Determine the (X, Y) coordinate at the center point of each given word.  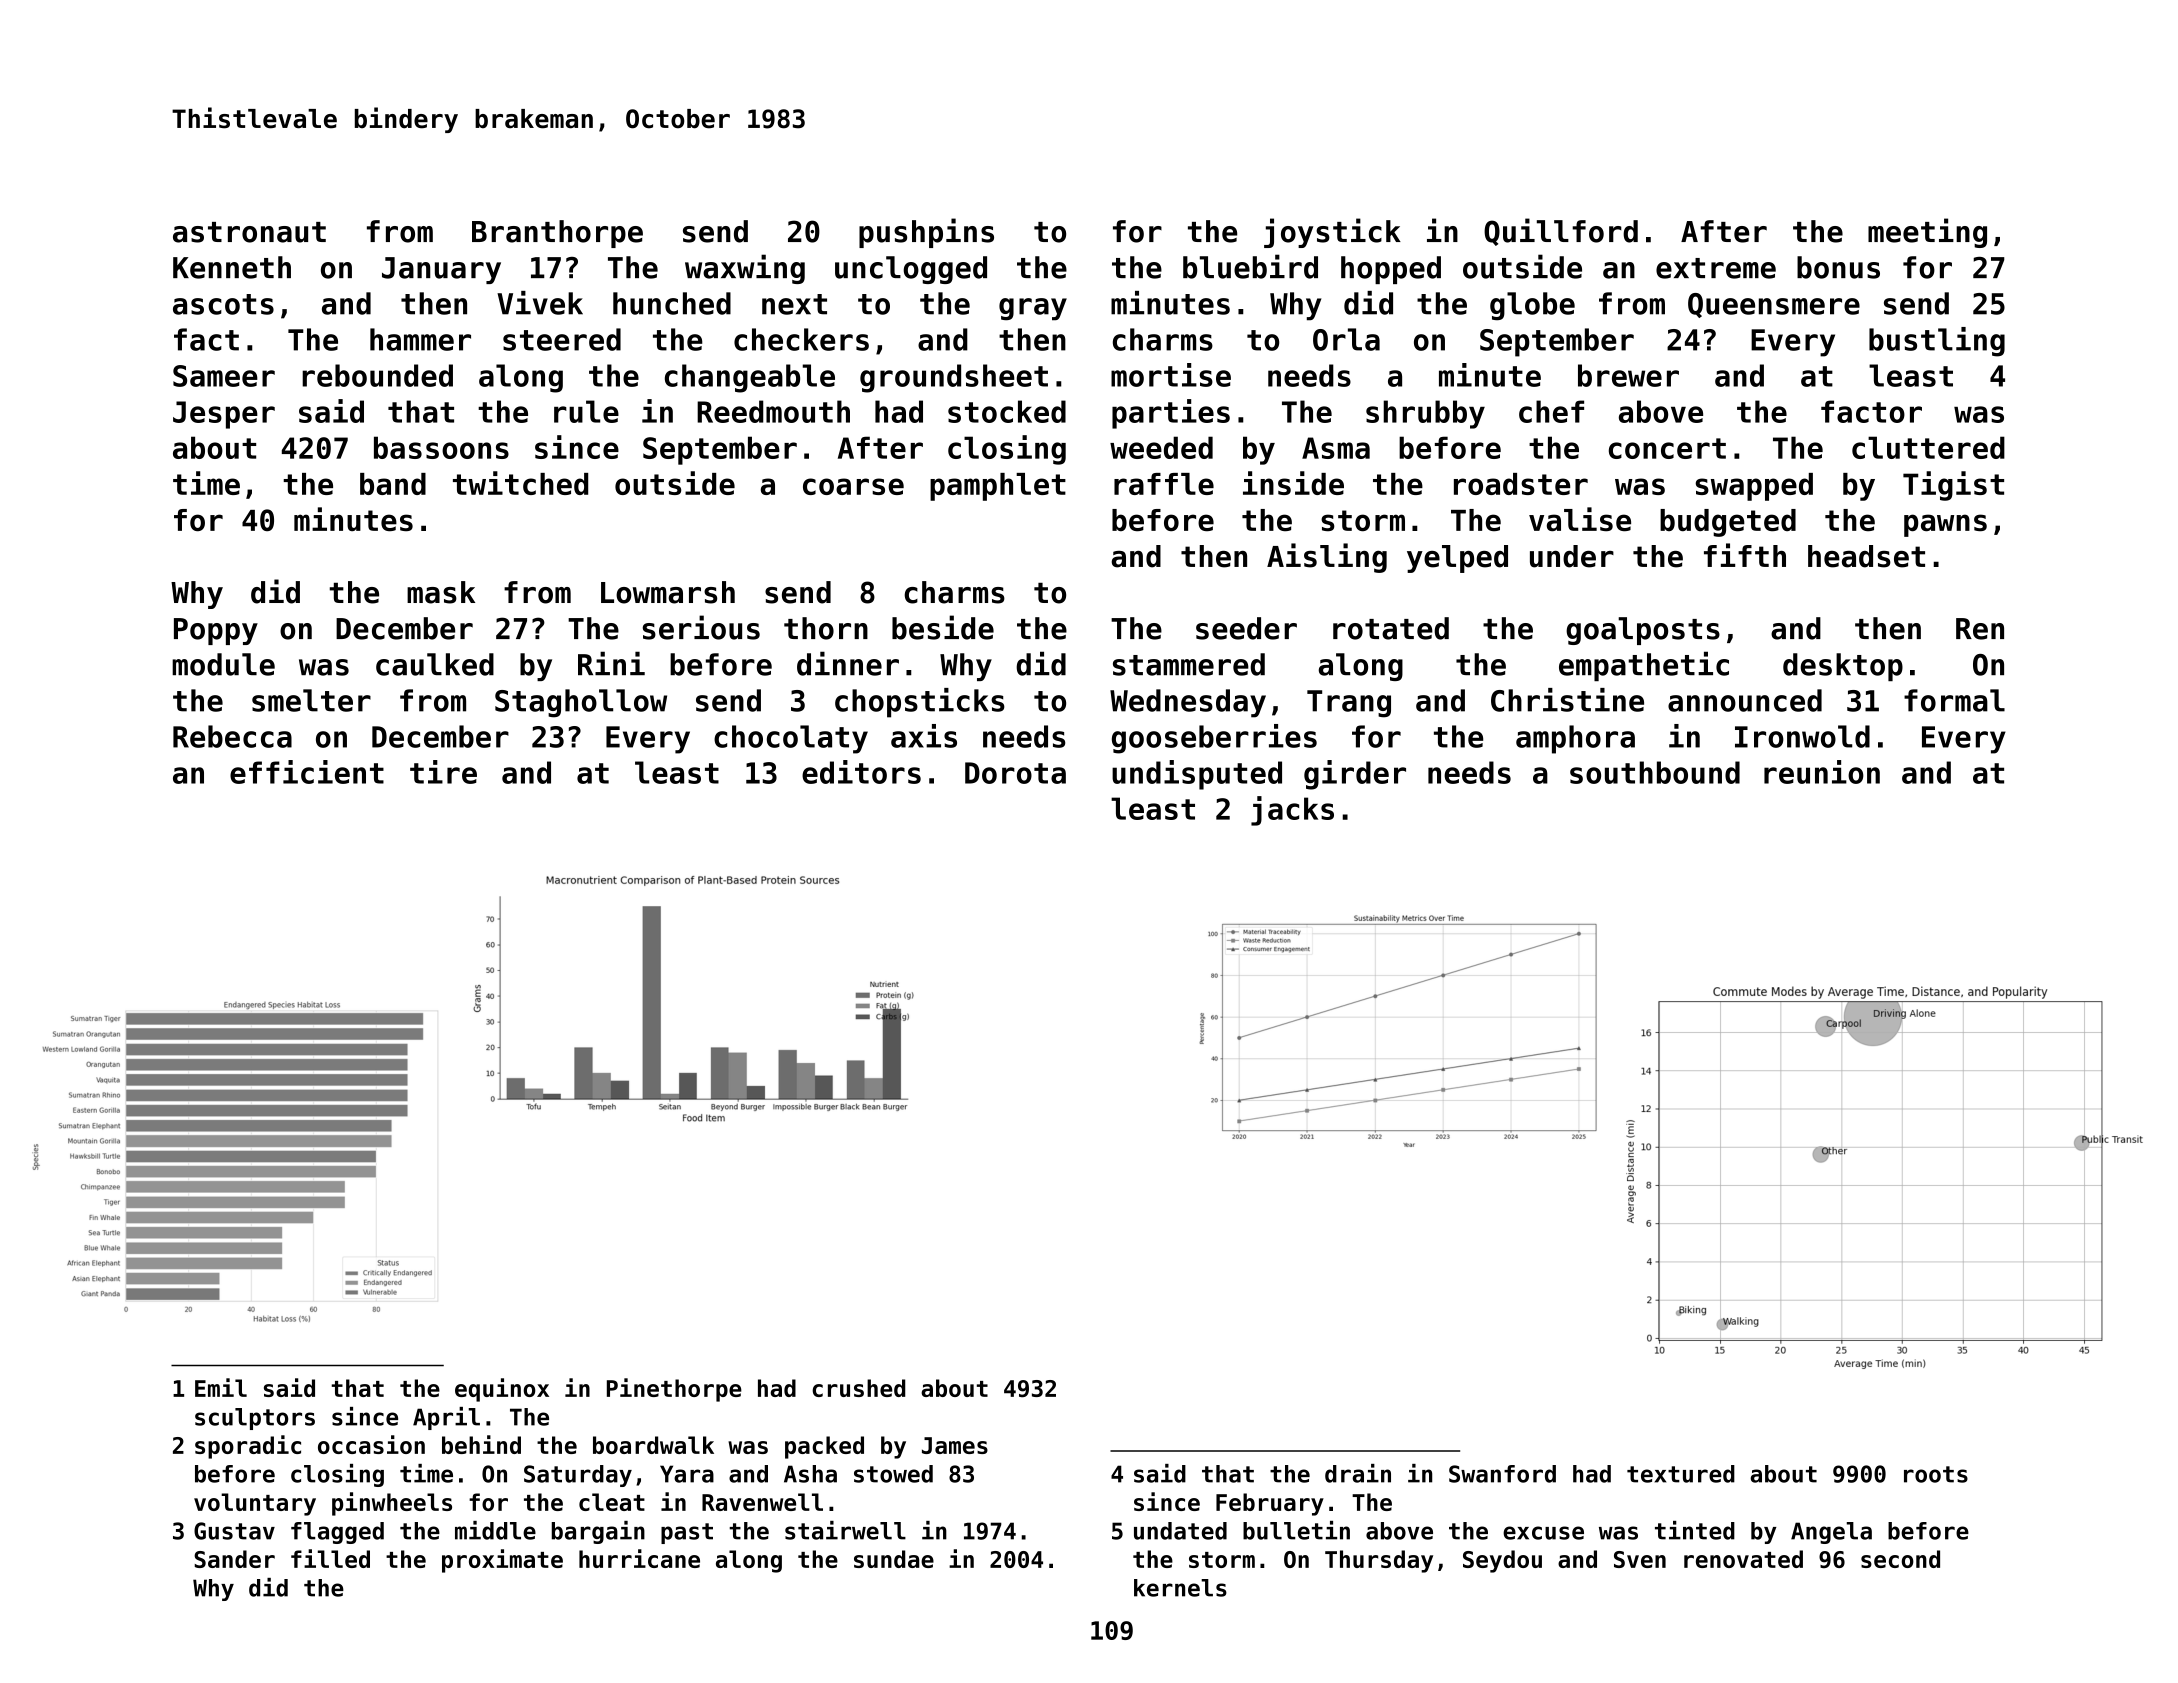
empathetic (1644, 666)
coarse (853, 486)
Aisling (1327, 558)
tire (443, 772)
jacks (1292, 811)
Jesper (224, 415)
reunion (1822, 772)
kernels (1180, 1588)
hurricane (639, 1558)
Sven (1640, 1559)
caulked (435, 664)
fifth (1745, 555)
